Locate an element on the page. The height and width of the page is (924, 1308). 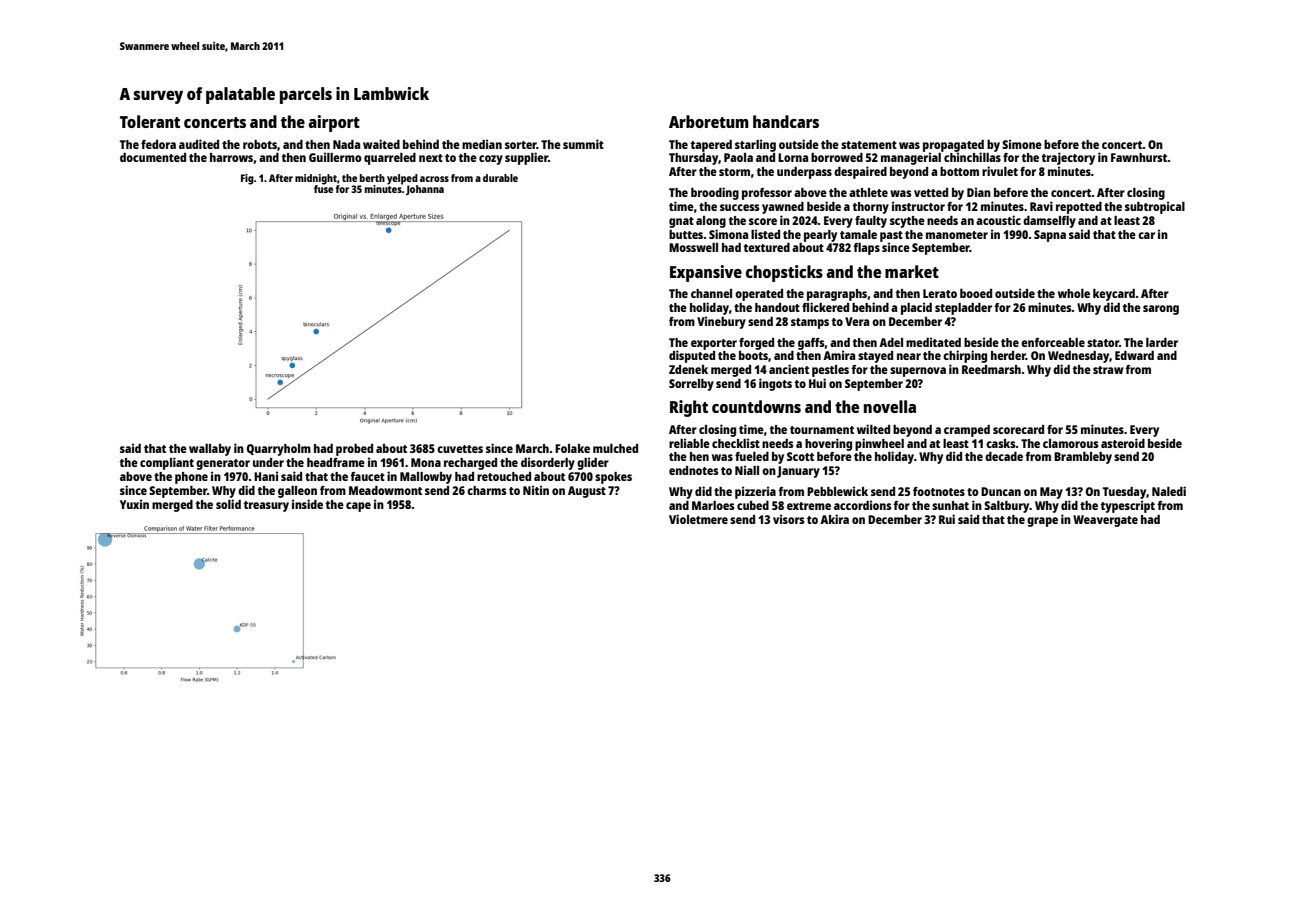
headframe is located at coordinates (336, 462).
